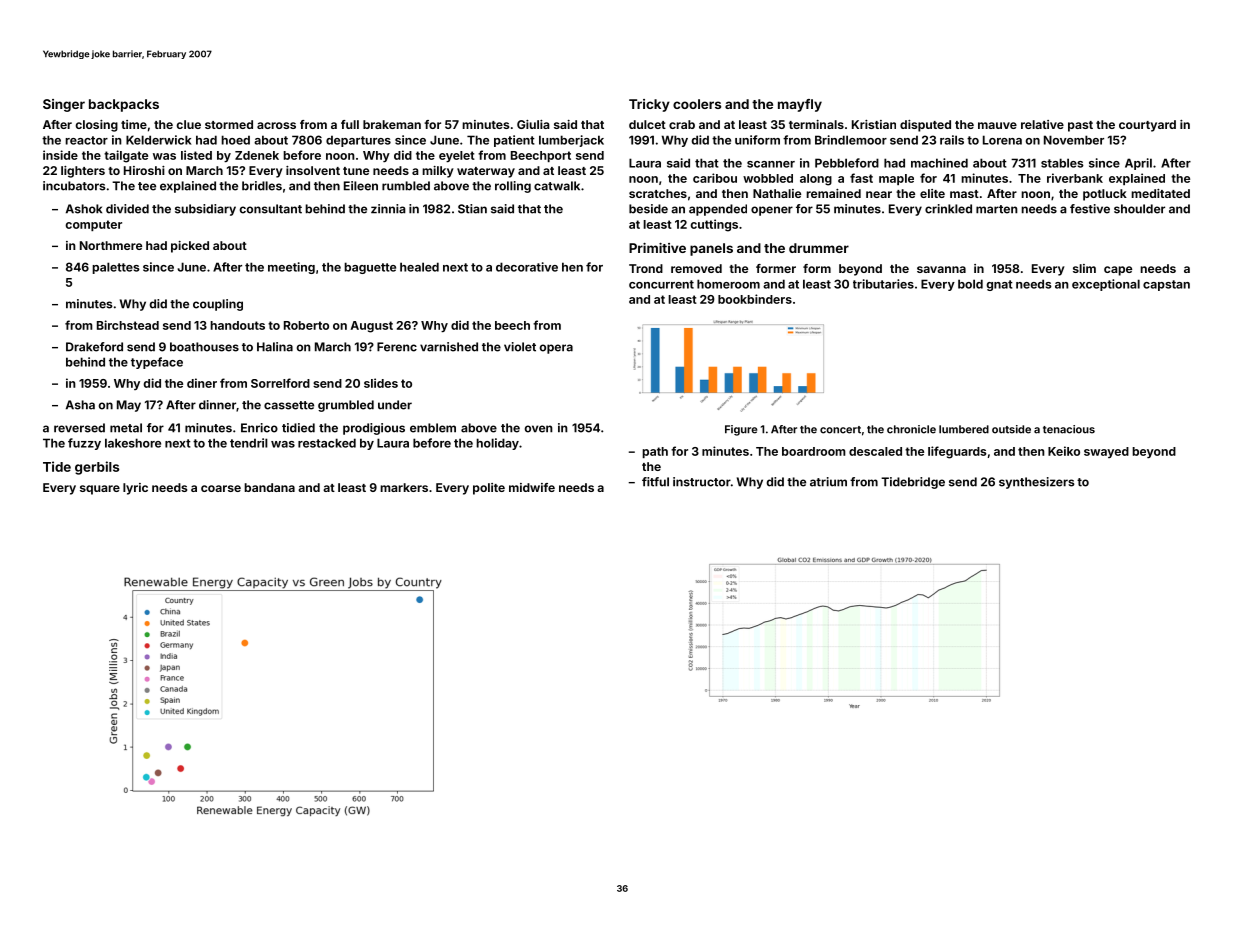 The height and width of the screenshot is (952, 1233). What do you see at coordinates (1106, 452) in the screenshot?
I see `swayed` at bounding box center [1106, 452].
